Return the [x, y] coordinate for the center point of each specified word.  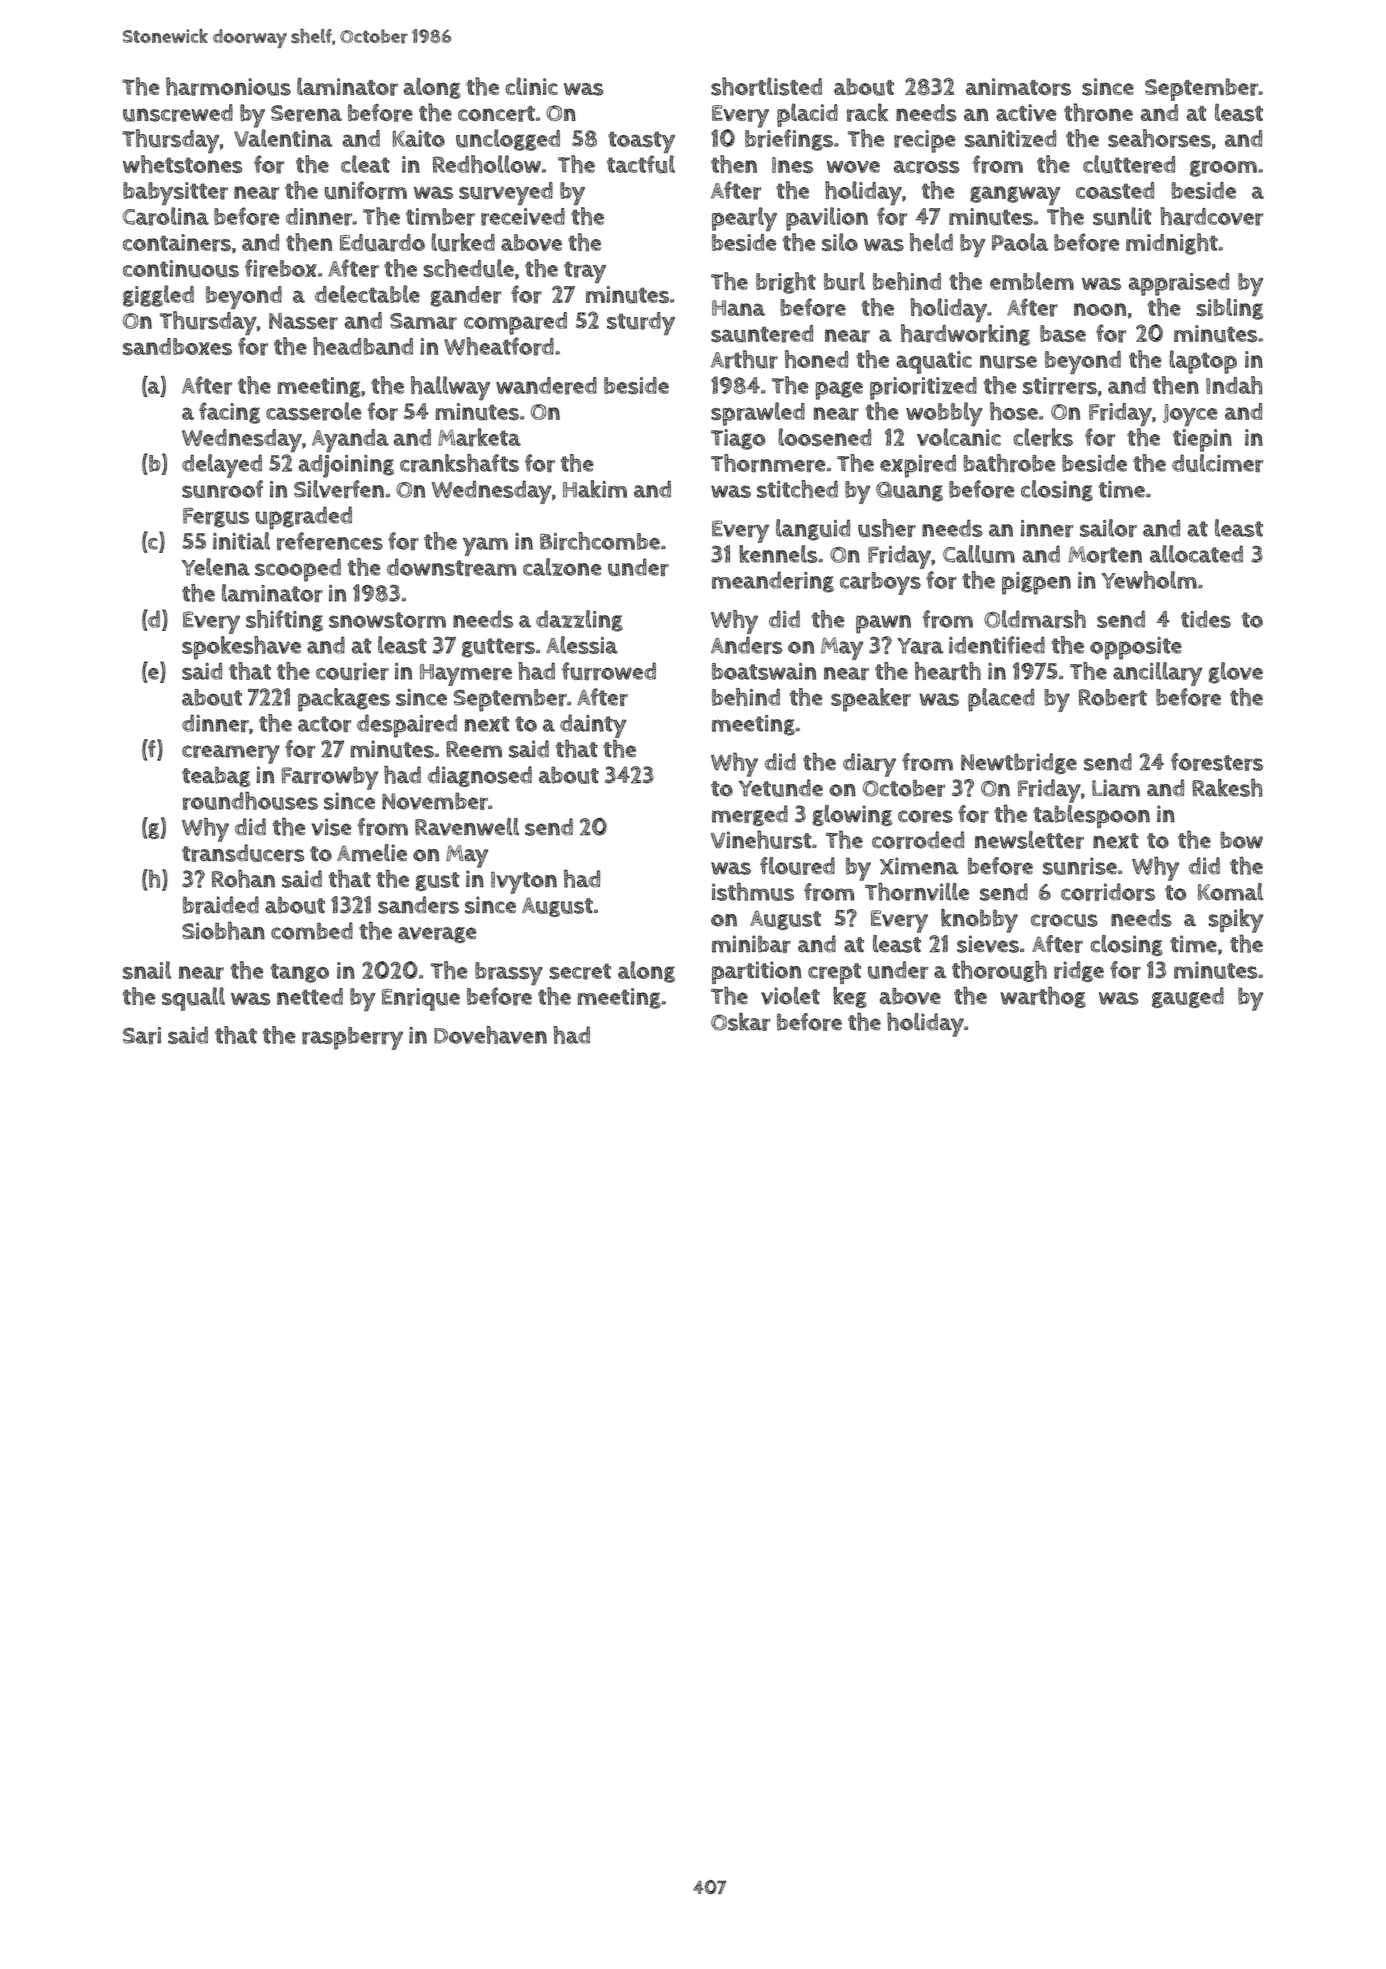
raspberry [352, 1038]
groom [1223, 168]
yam [485, 546]
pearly [744, 219]
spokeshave [241, 648]
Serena [306, 113]
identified [997, 645]
